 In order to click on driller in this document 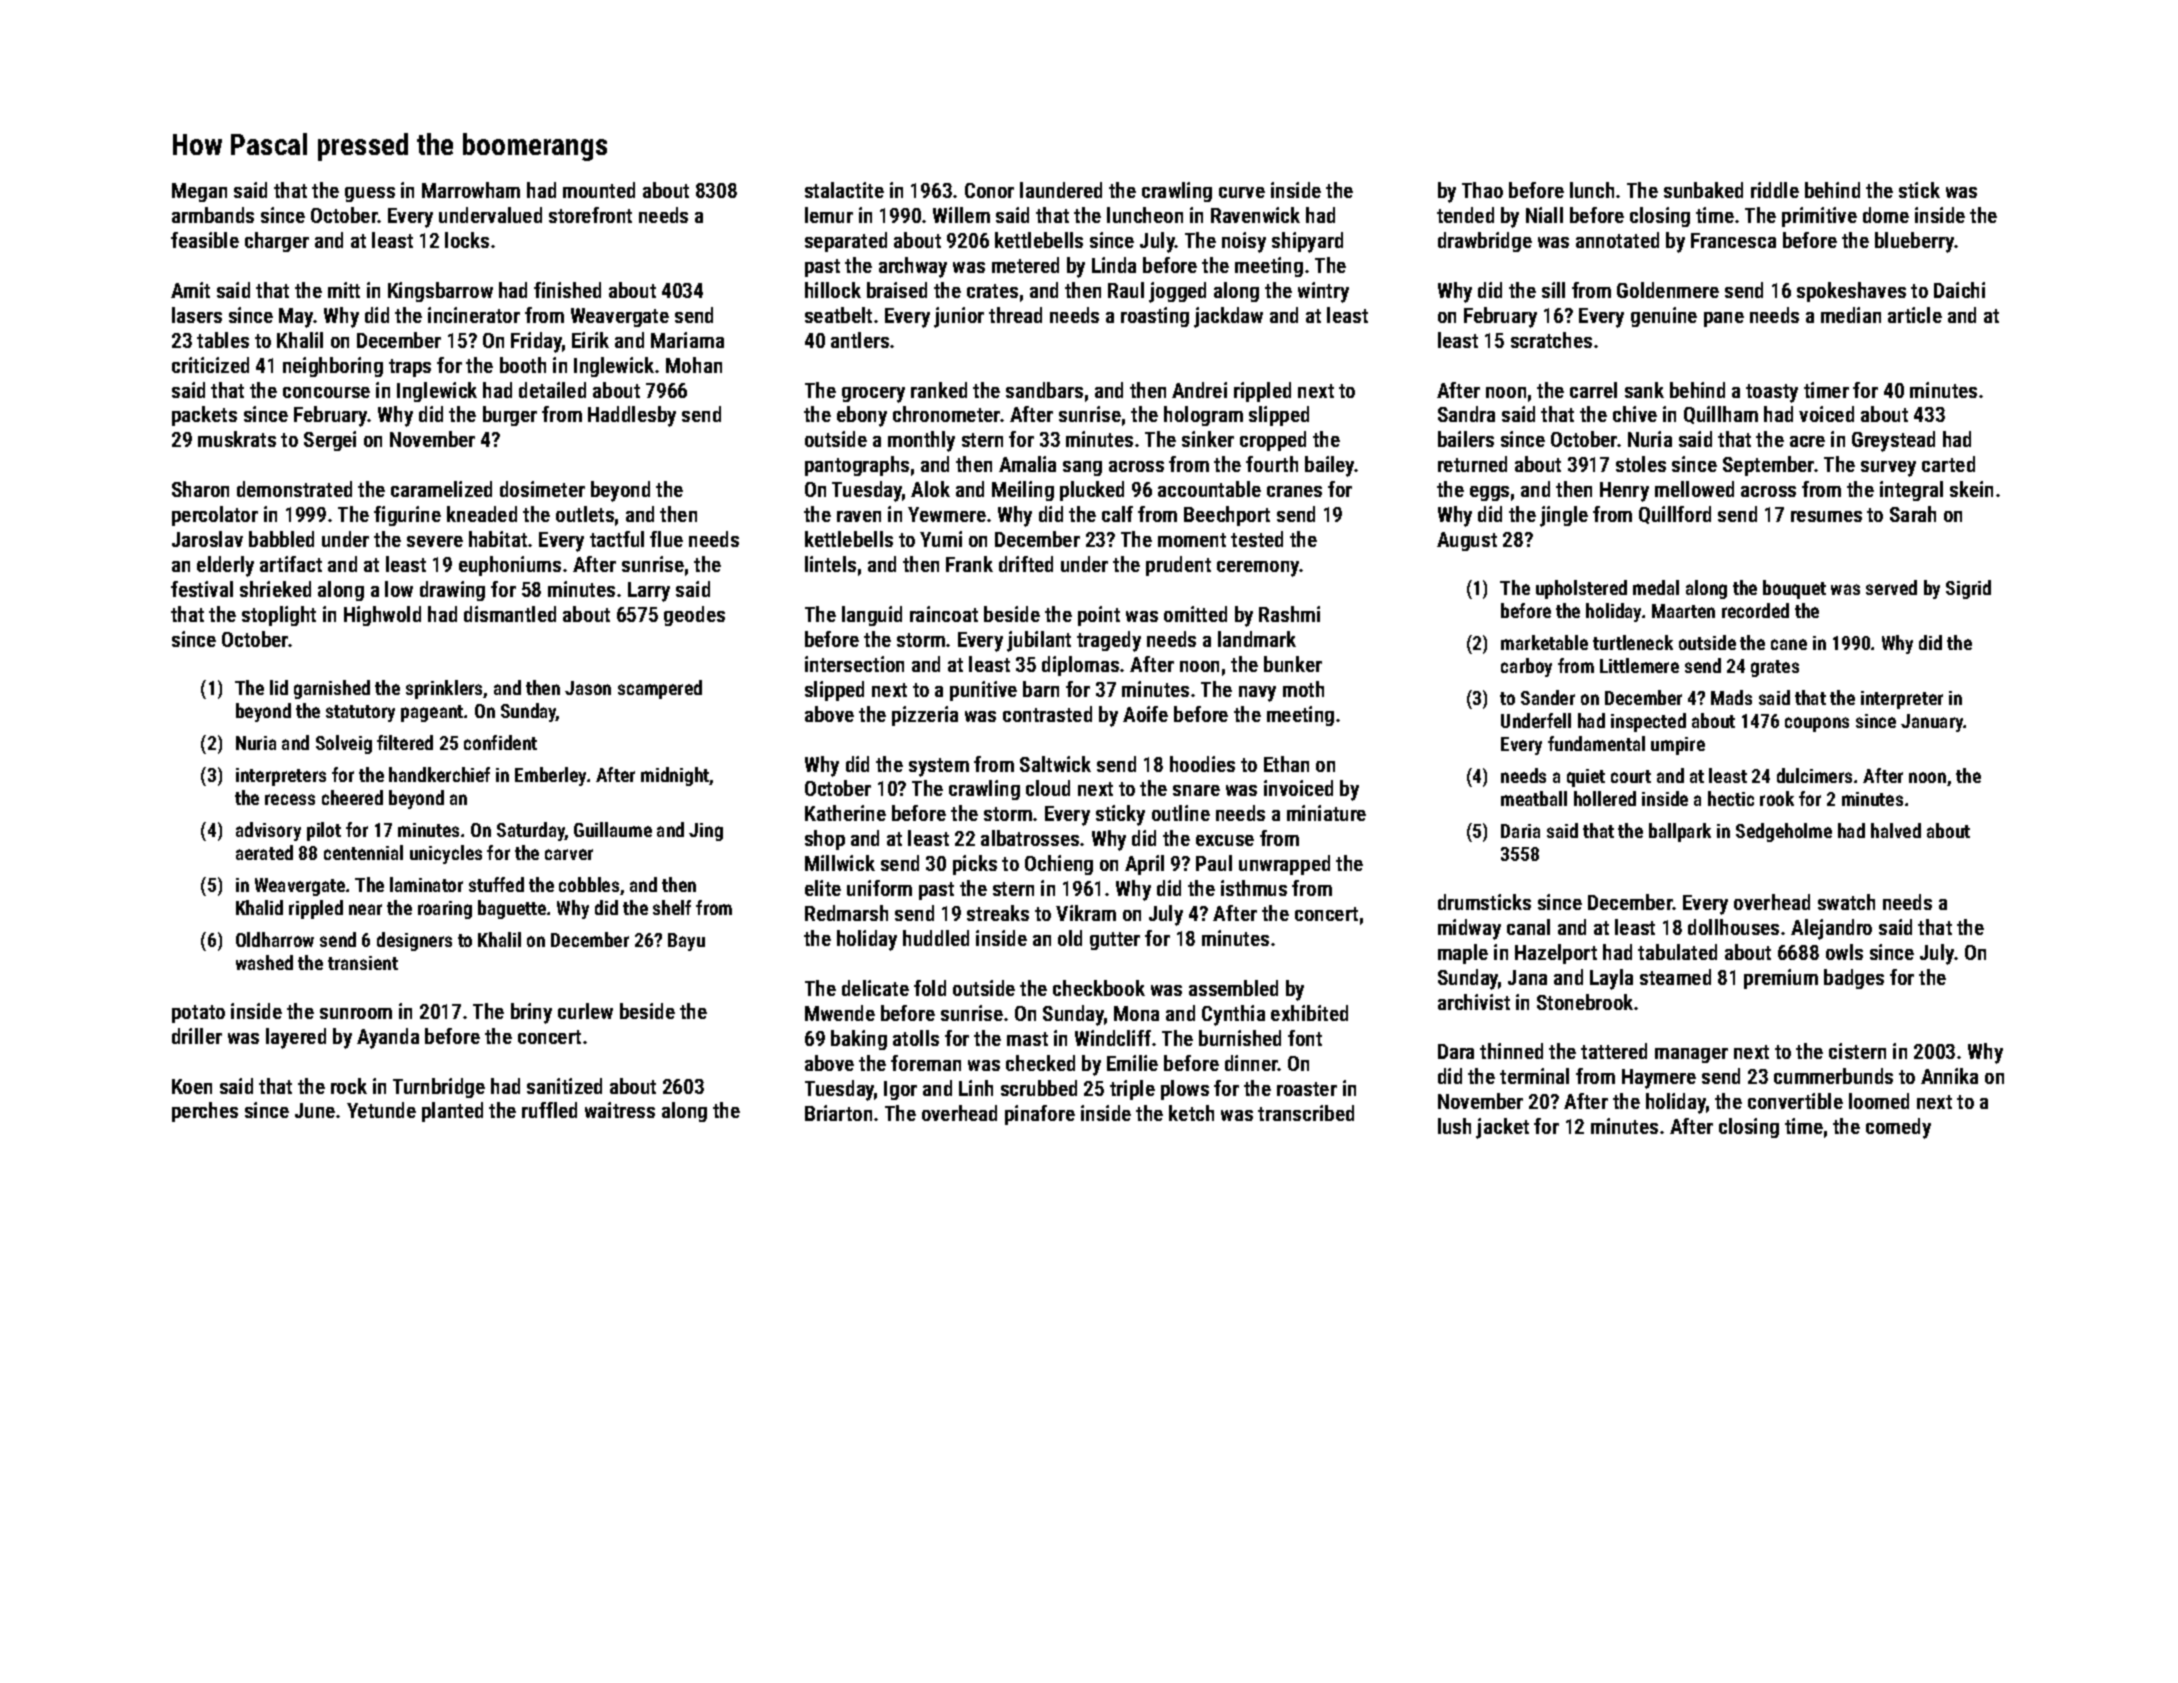, I will do `click(197, 1036)`.
